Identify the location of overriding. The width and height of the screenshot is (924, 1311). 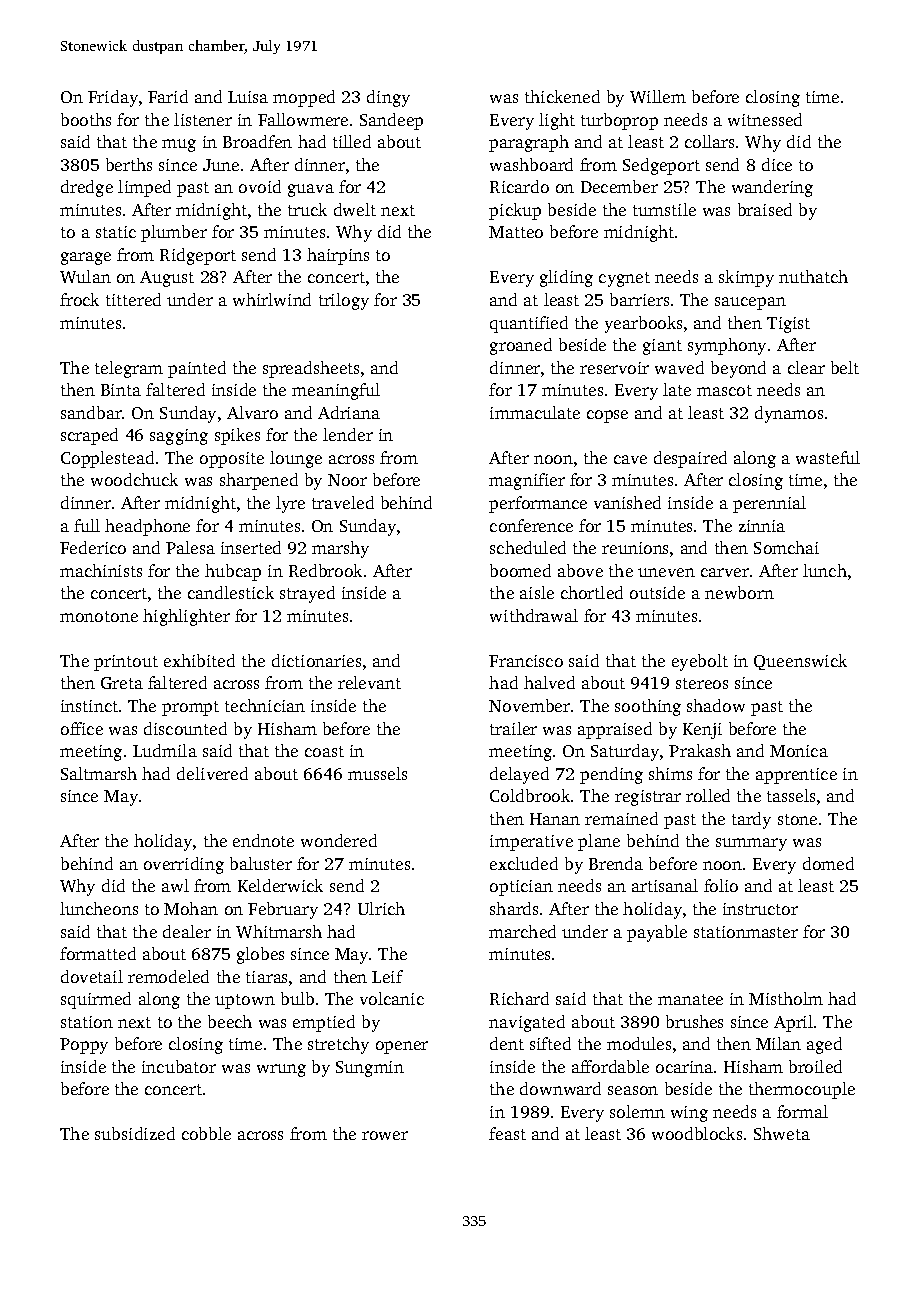
(184, 865).
